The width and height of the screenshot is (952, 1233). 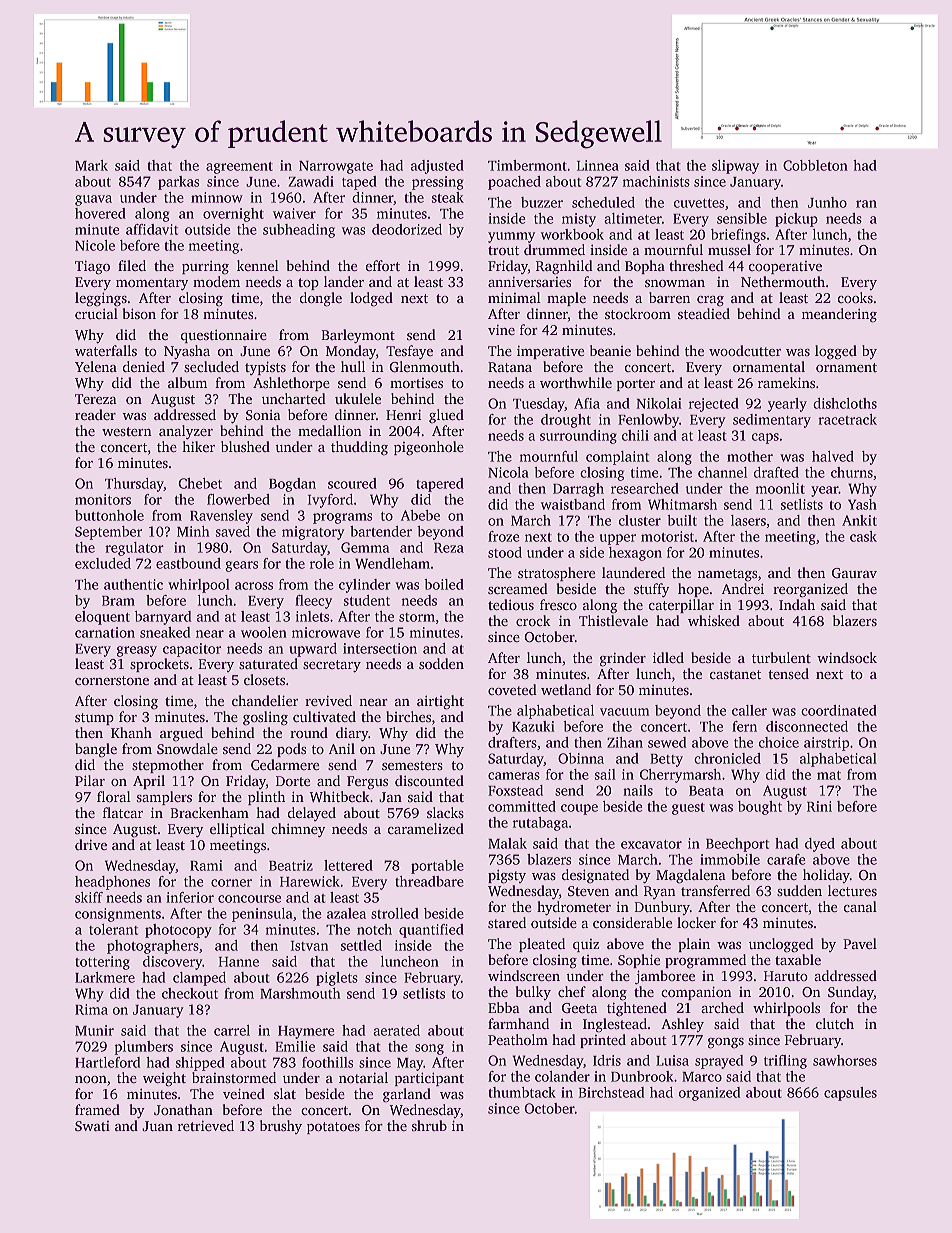 What do you see at coordinates (611, 1092) in the screenshot?
I see `Birchstead` at bounding box center [611, 1092].
